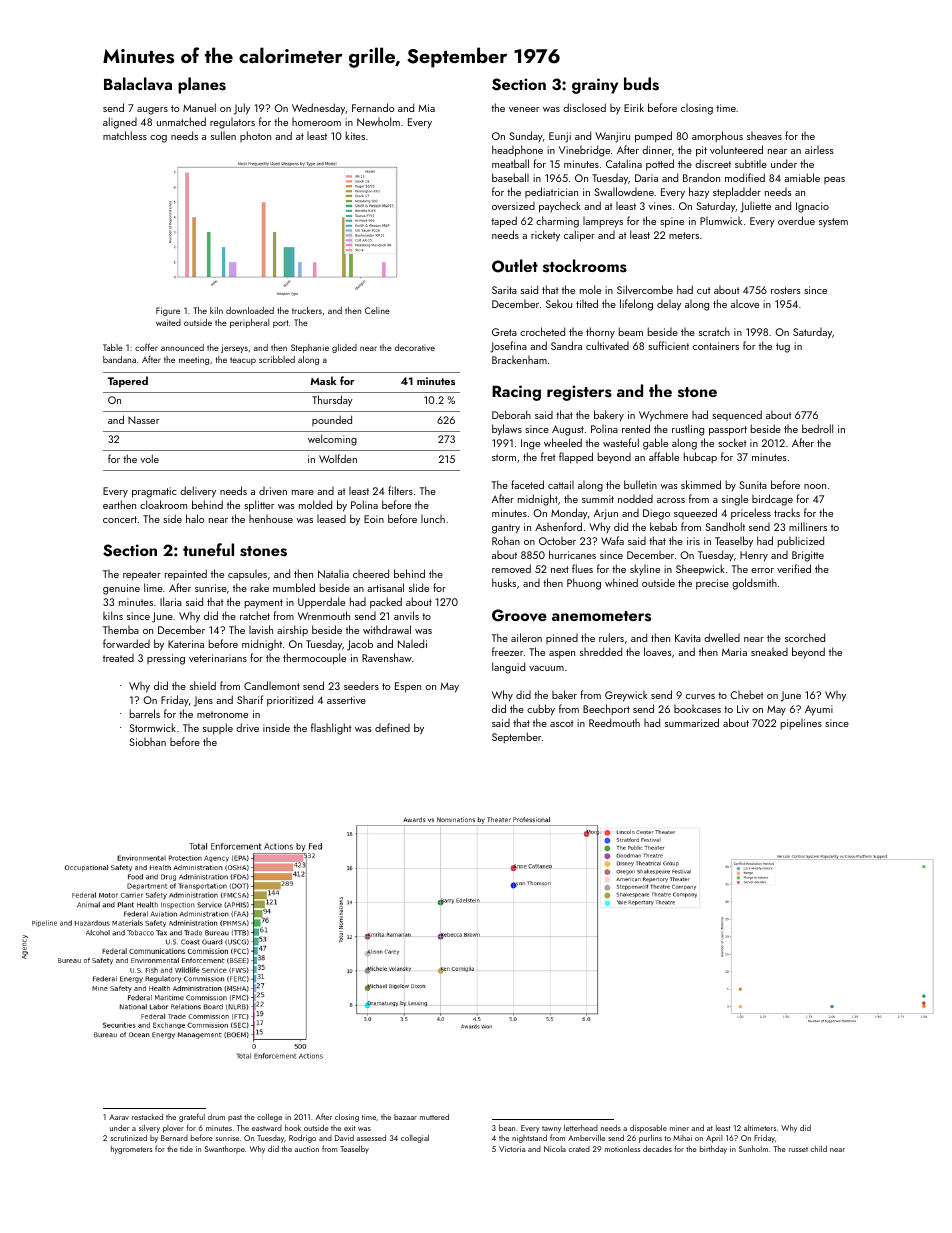 This document has width=952, height=1233. I want to click on Balaclava, so click(138, 83).
